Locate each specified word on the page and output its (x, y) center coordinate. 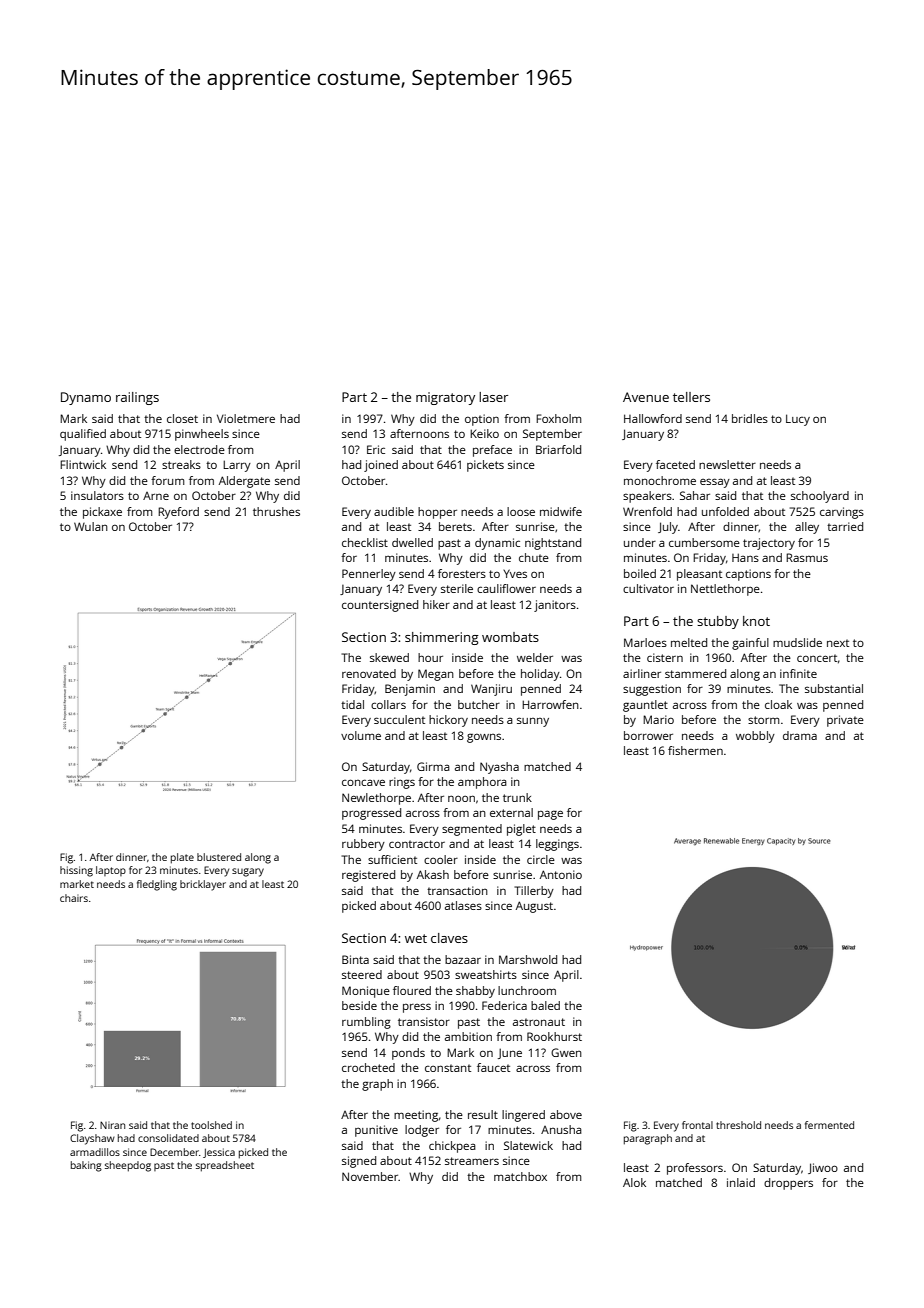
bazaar (463, 959)
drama (800, 735)
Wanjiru (491, 690)
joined (381, 466)
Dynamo (86, 398)
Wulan (91, 526)
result (483, 1114)
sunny (533, 722)
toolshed (211, 1125)
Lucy (798, 420)
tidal (352, 704)
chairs (74, 898)
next (838, 643)
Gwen (566, 1052)
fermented (829, 1125)
